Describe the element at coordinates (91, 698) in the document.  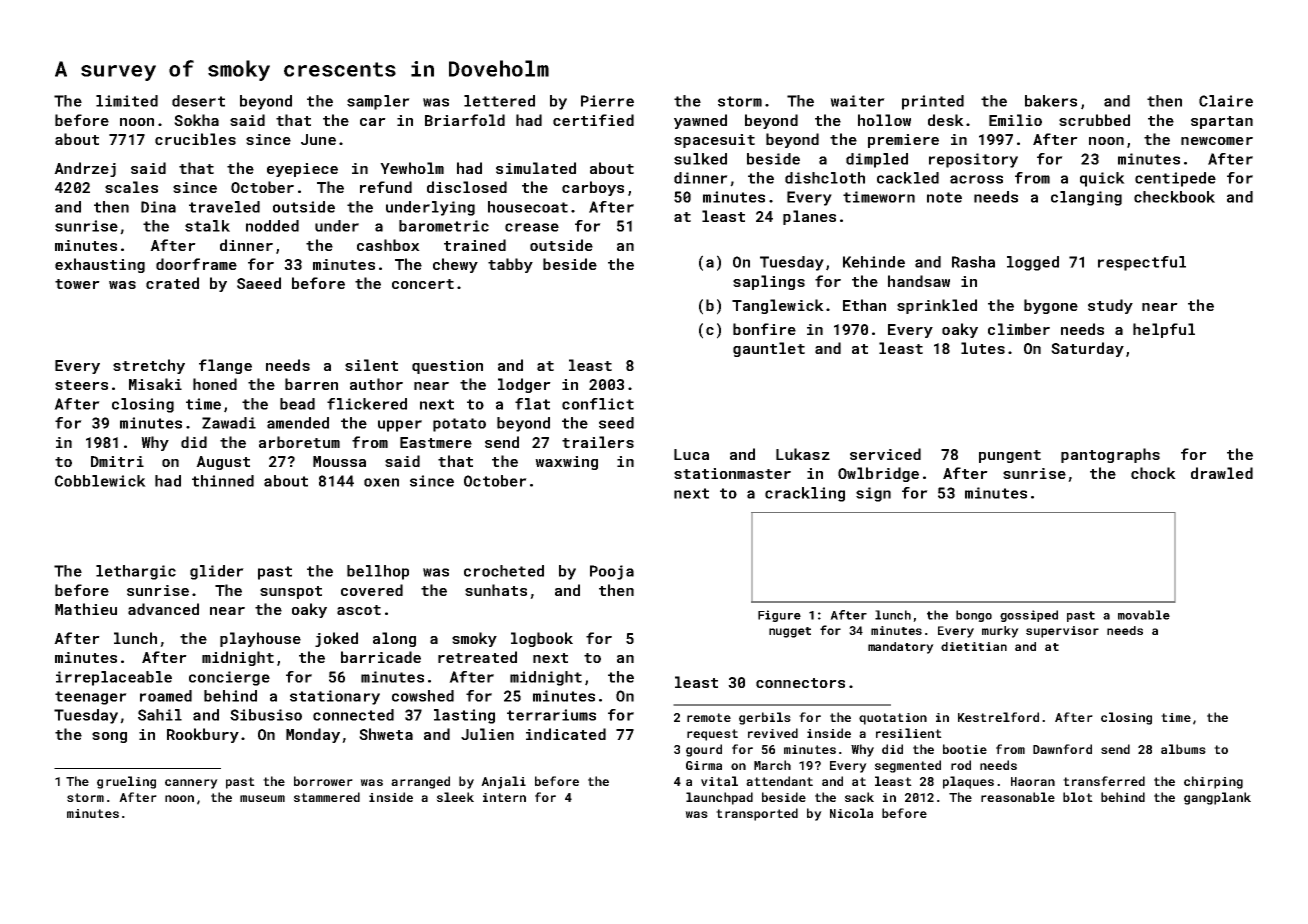
I see `teenager` at that location.
